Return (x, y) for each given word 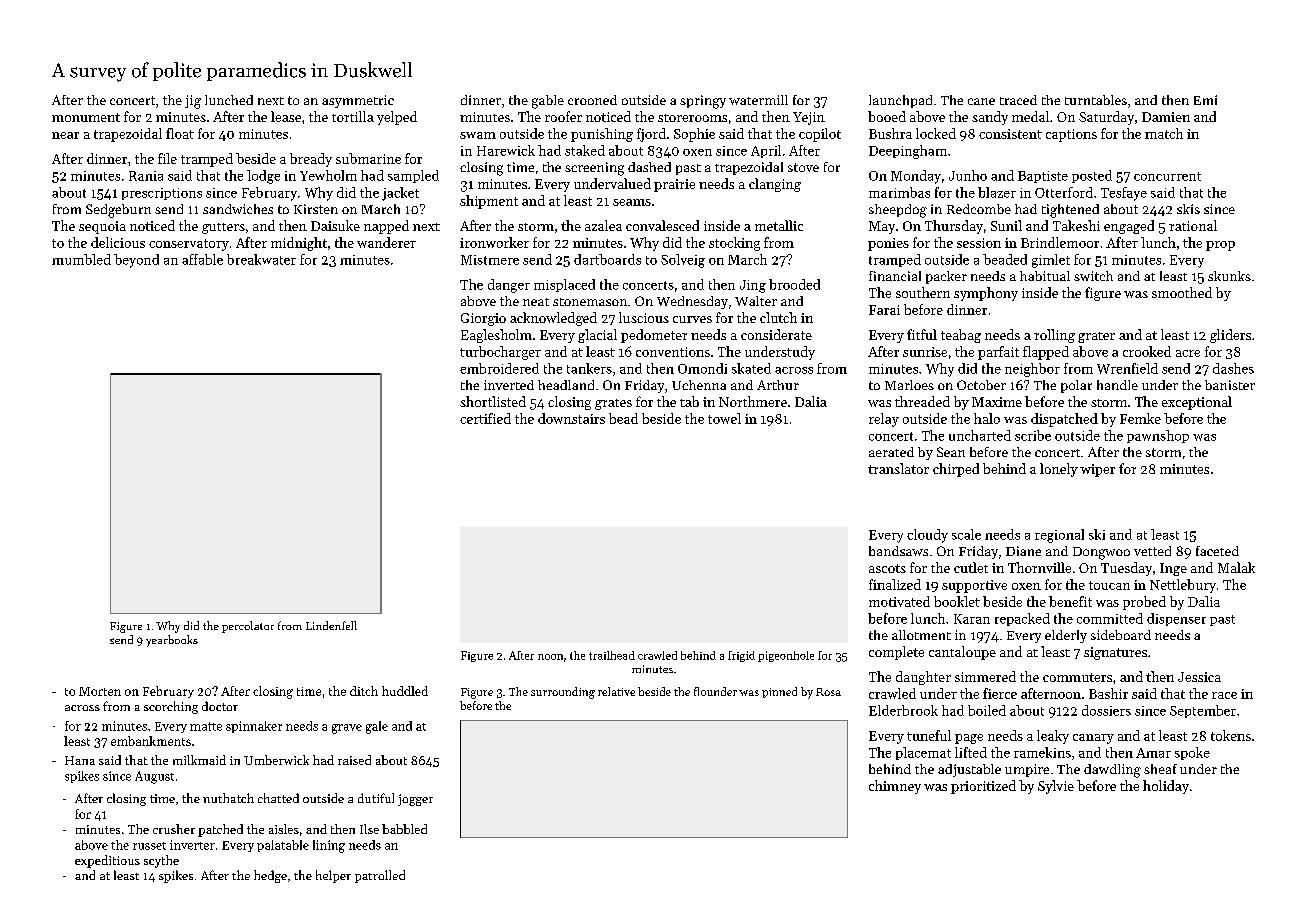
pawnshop (1158, 436)
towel (724, 418)
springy (703, 102)
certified (485, 418)
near (65, 135)
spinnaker (254, 727)
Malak (1236, 567)
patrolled (380, 876)
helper (333, 876)
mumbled (81, 259)
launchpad (900, 101)
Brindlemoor (1060, 242)
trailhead (612, 655)
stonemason (590, 302)
